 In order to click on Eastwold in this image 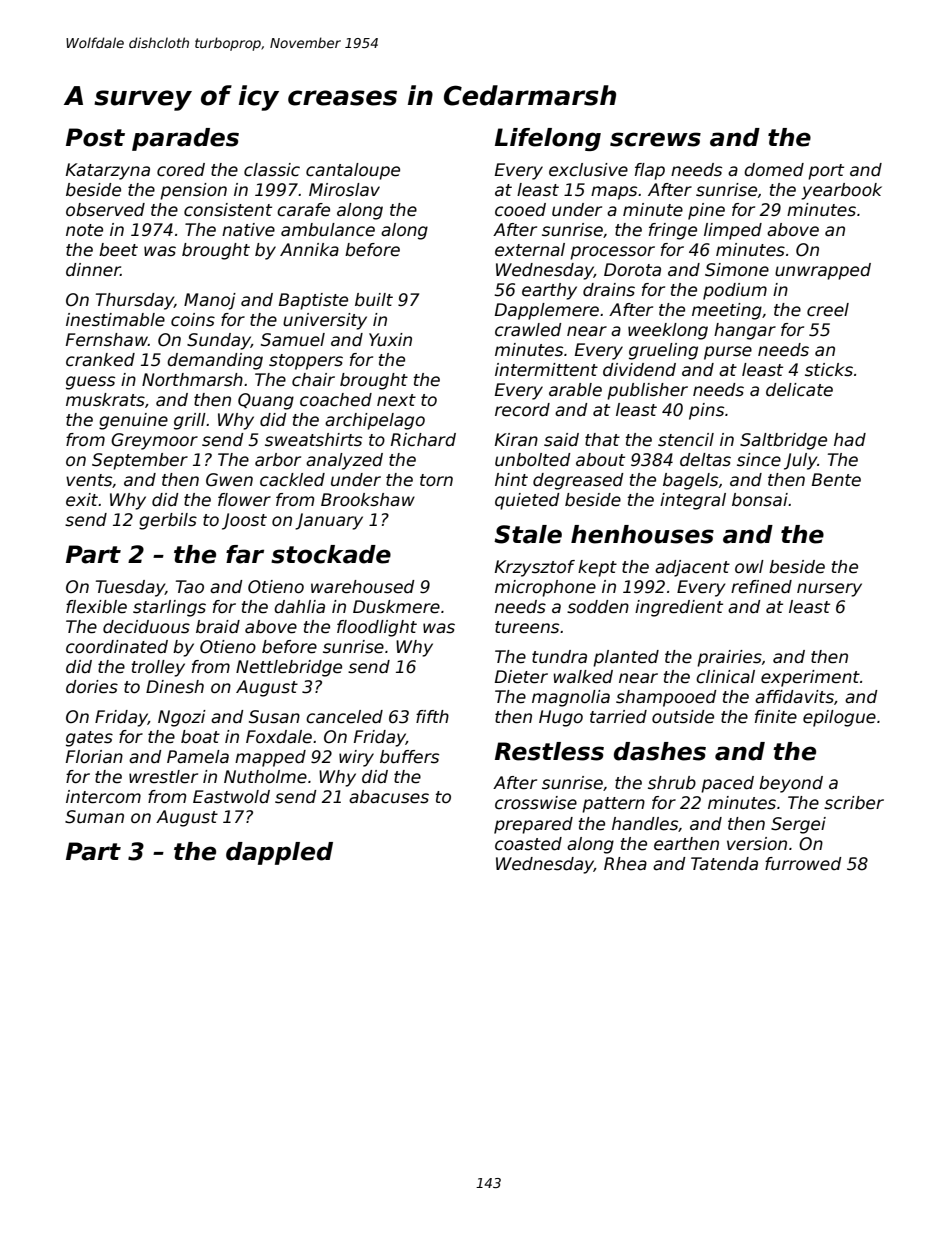, I will do `click(231, 797)`.
